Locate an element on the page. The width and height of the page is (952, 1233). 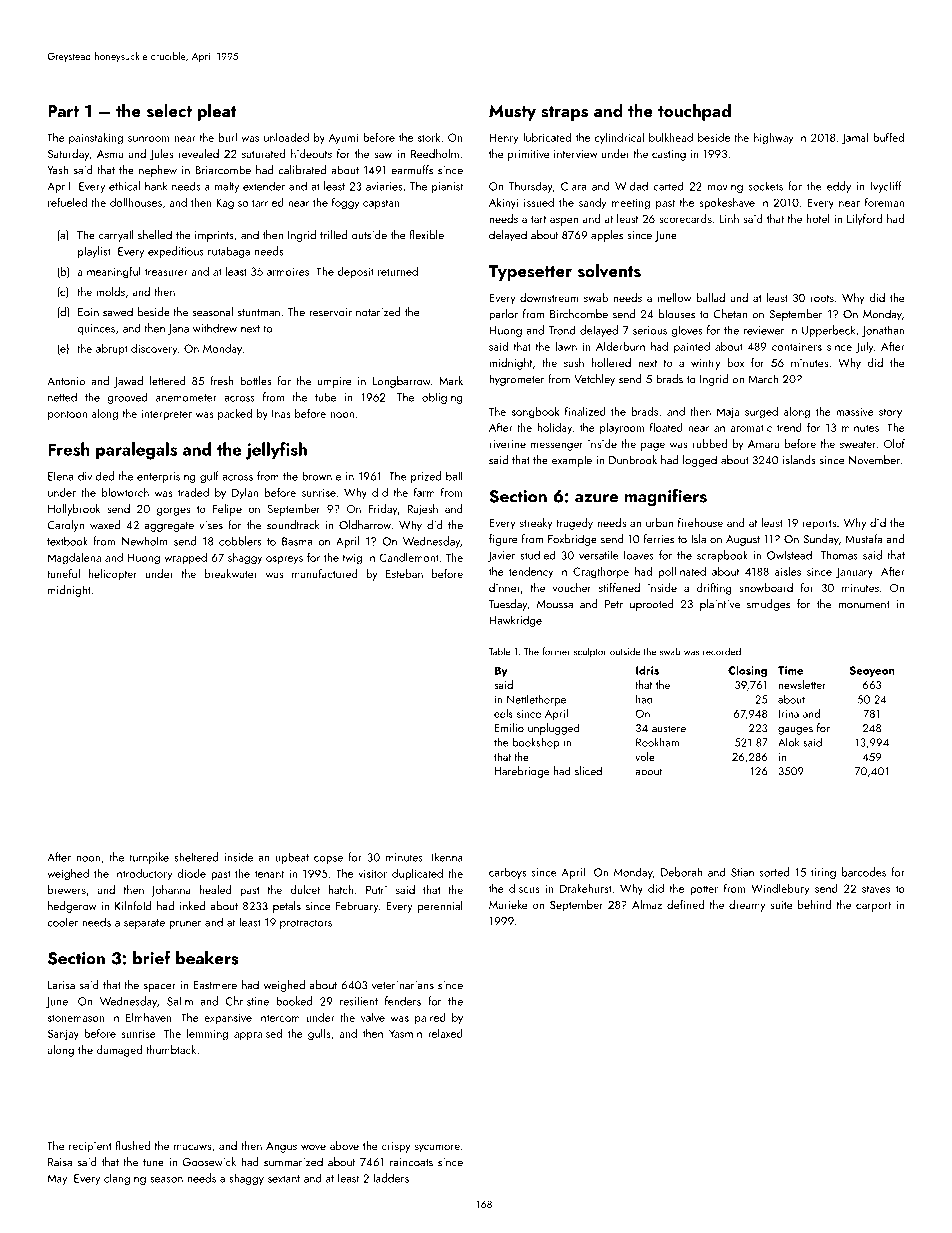
breakwater is located at coordinates (231, 573).
